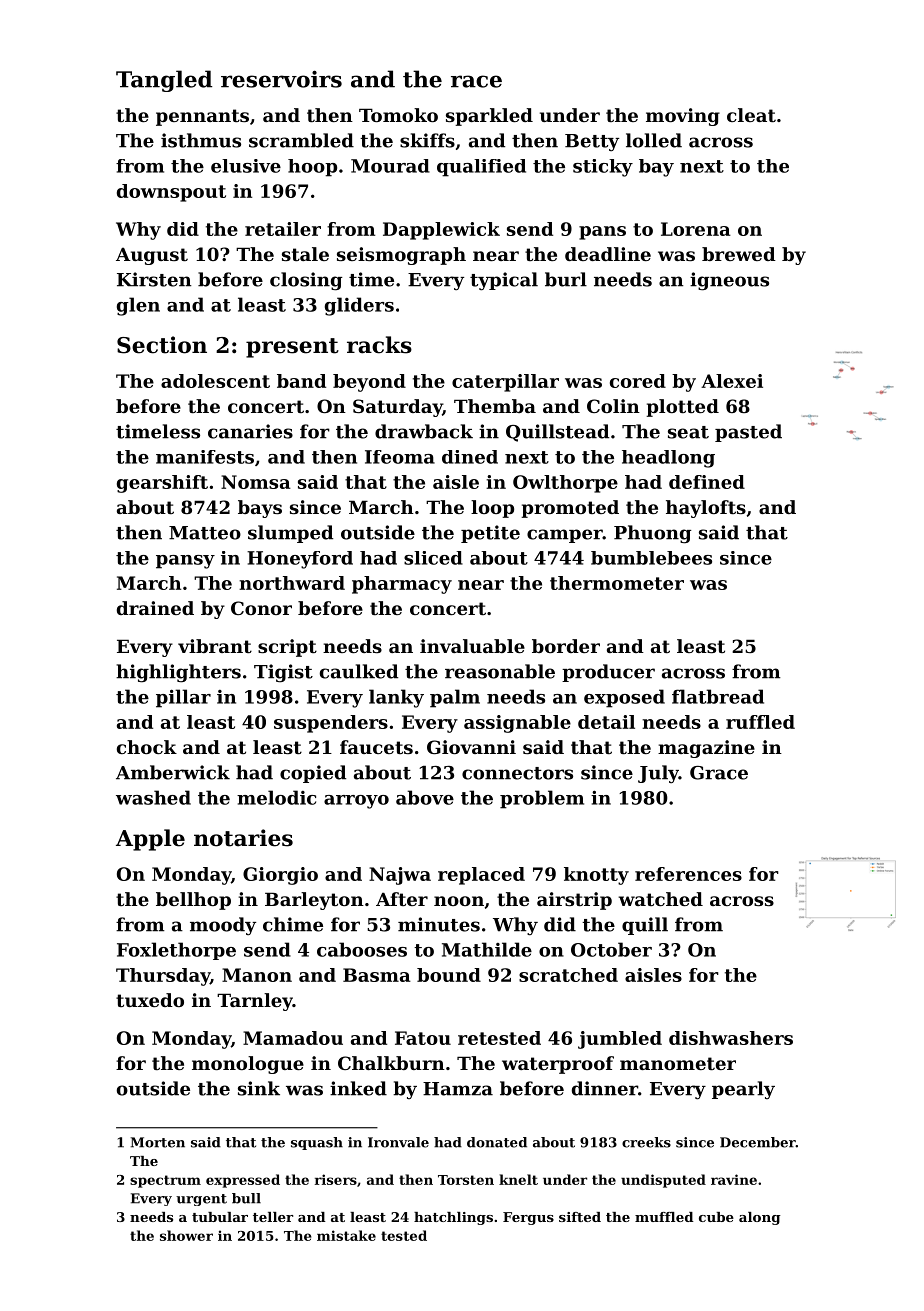 Image resolution: width=924 pixels, height=1311 pixels. I want to click on moving, so click(683, 117).
